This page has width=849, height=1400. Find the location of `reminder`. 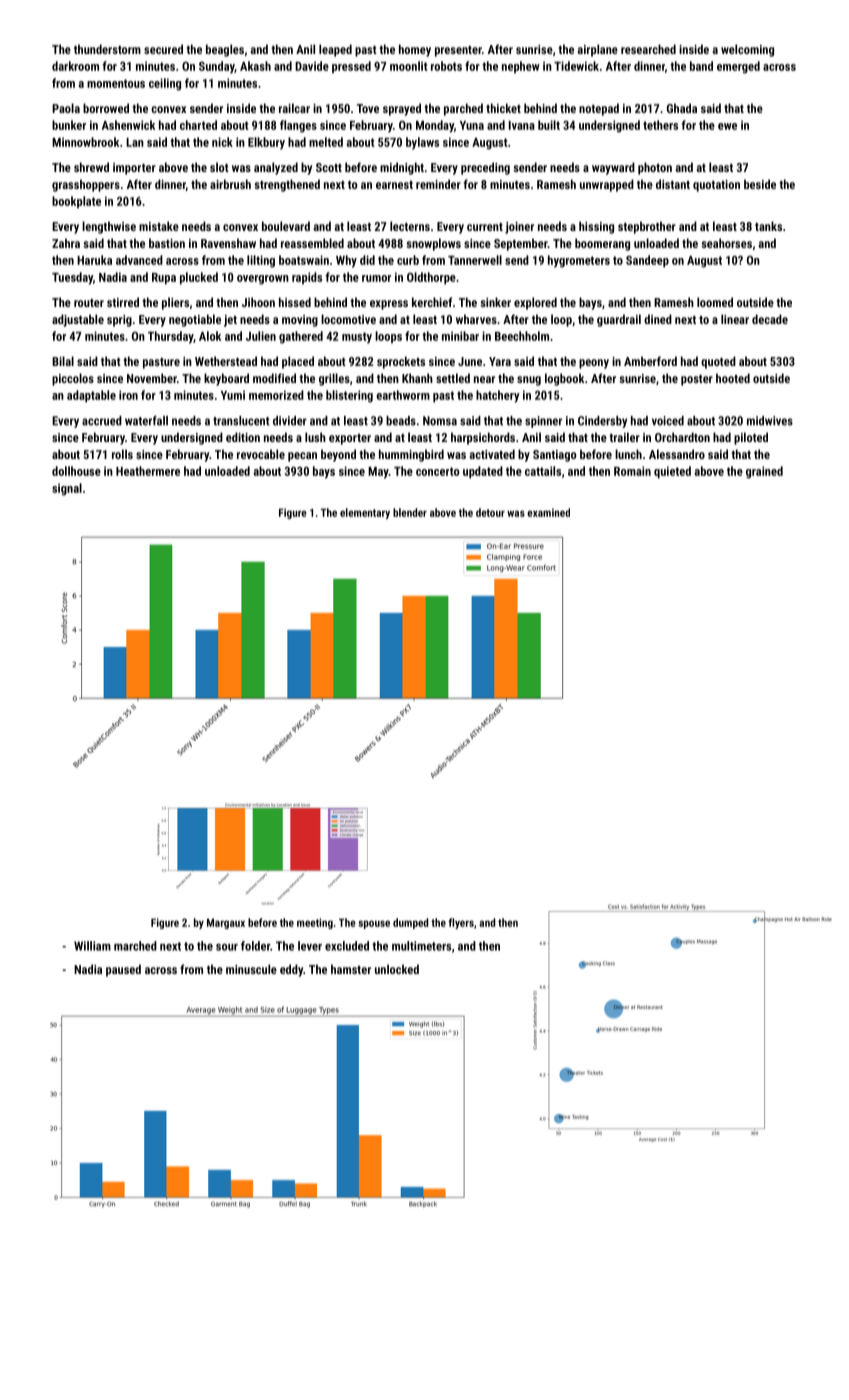

reminder is located at coordinates (438, 184).
